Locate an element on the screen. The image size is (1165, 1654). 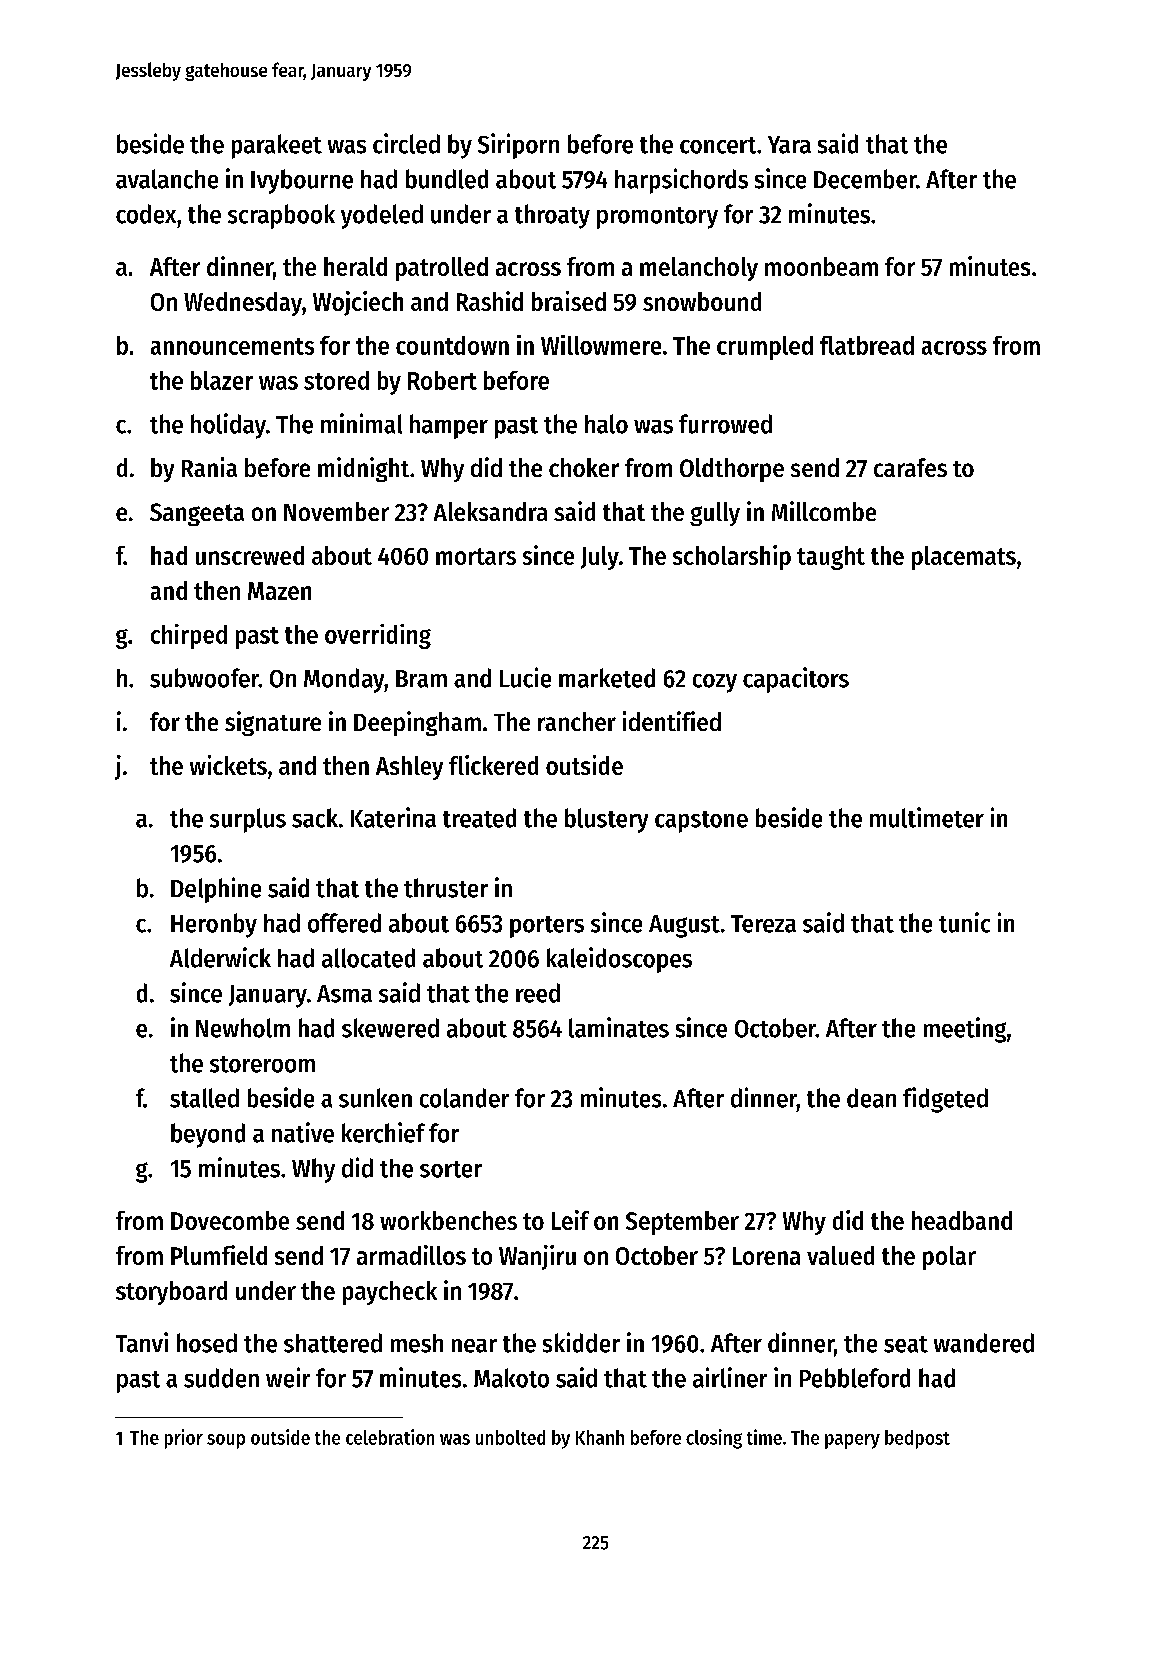
August is located at coordinates (684, 926).
